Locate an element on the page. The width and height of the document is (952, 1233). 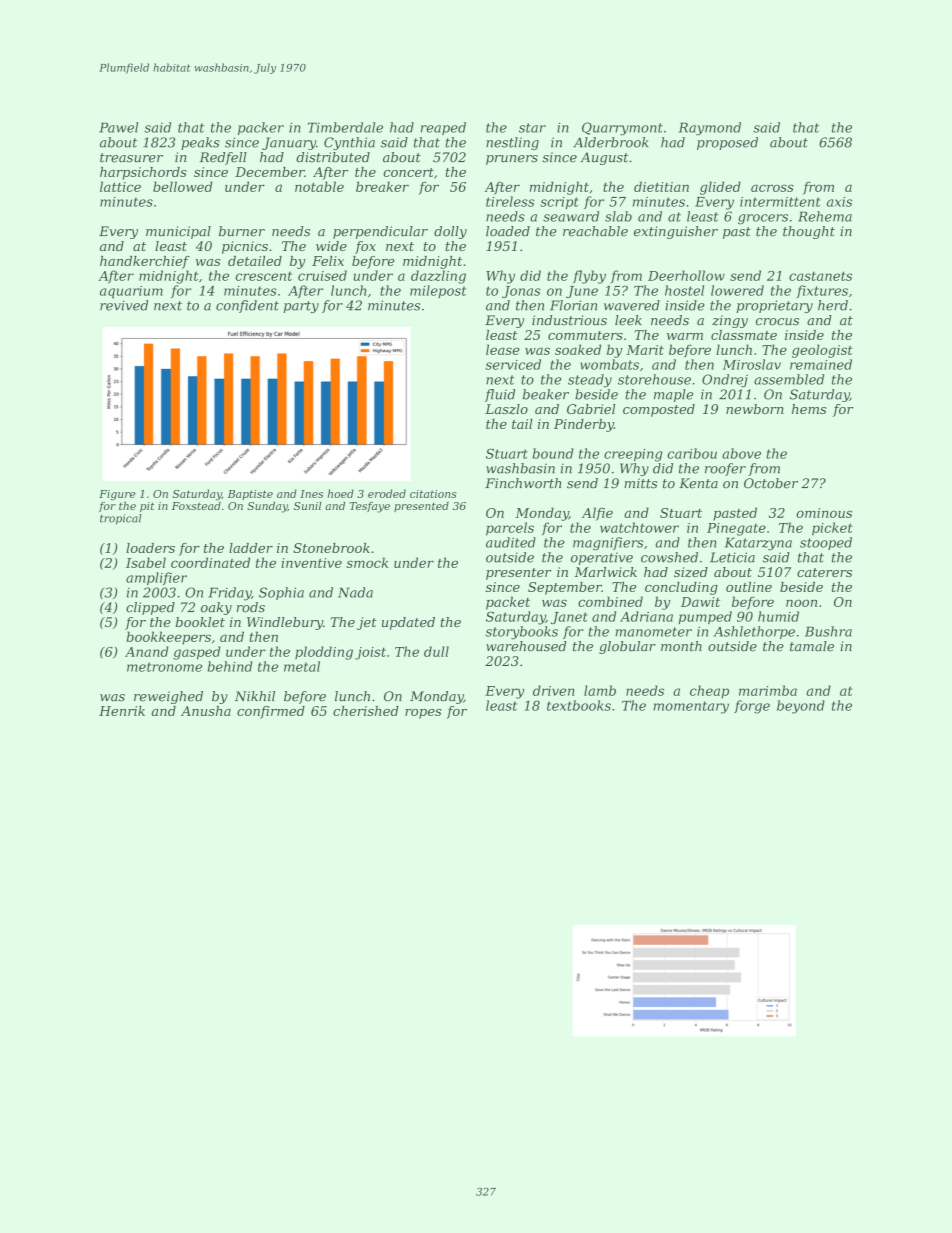
Foxstead is located at coordinates (196, 506).
